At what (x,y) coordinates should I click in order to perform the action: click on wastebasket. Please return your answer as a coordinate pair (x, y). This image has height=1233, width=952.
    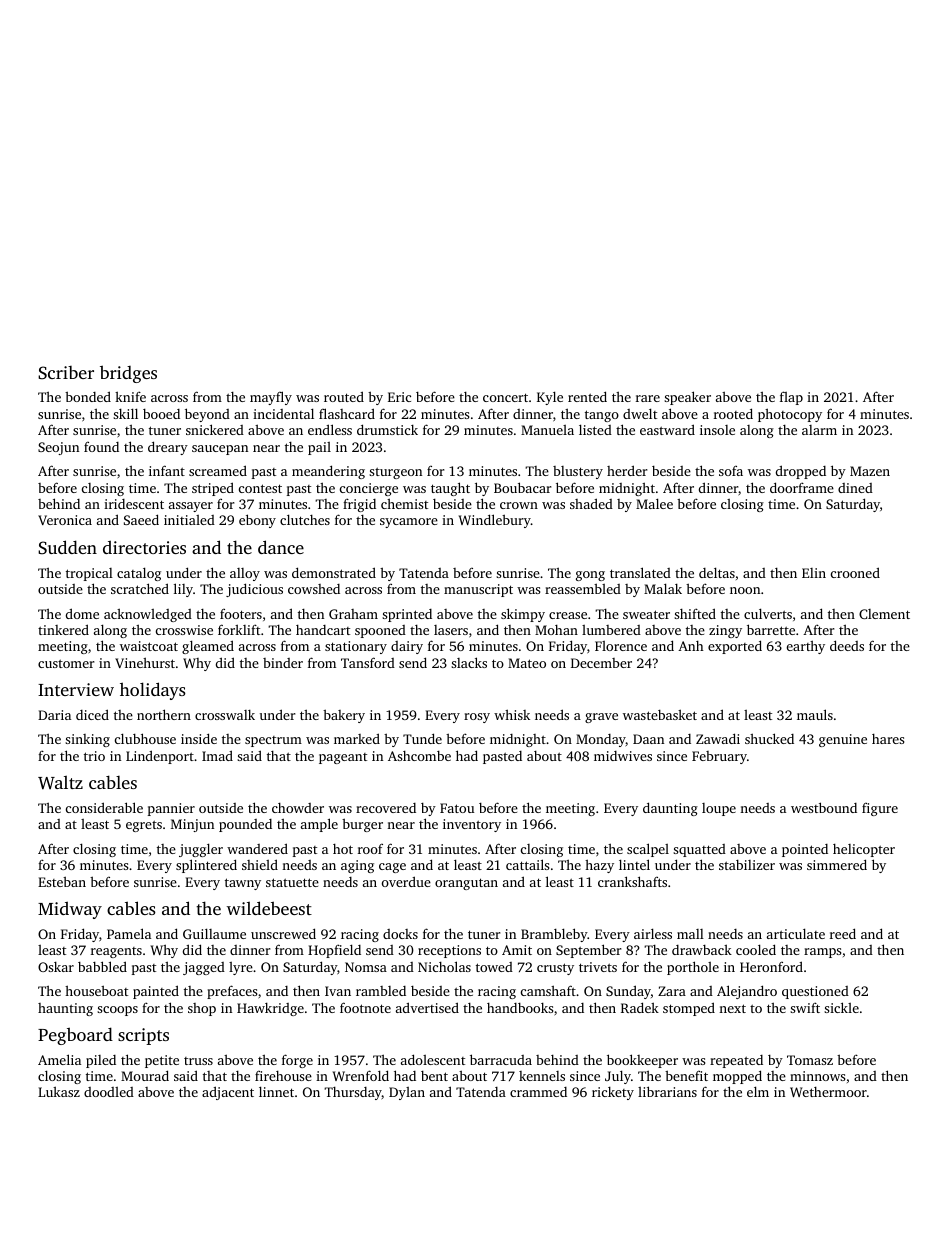
    Looking at the image, I should click on (660, 714).
